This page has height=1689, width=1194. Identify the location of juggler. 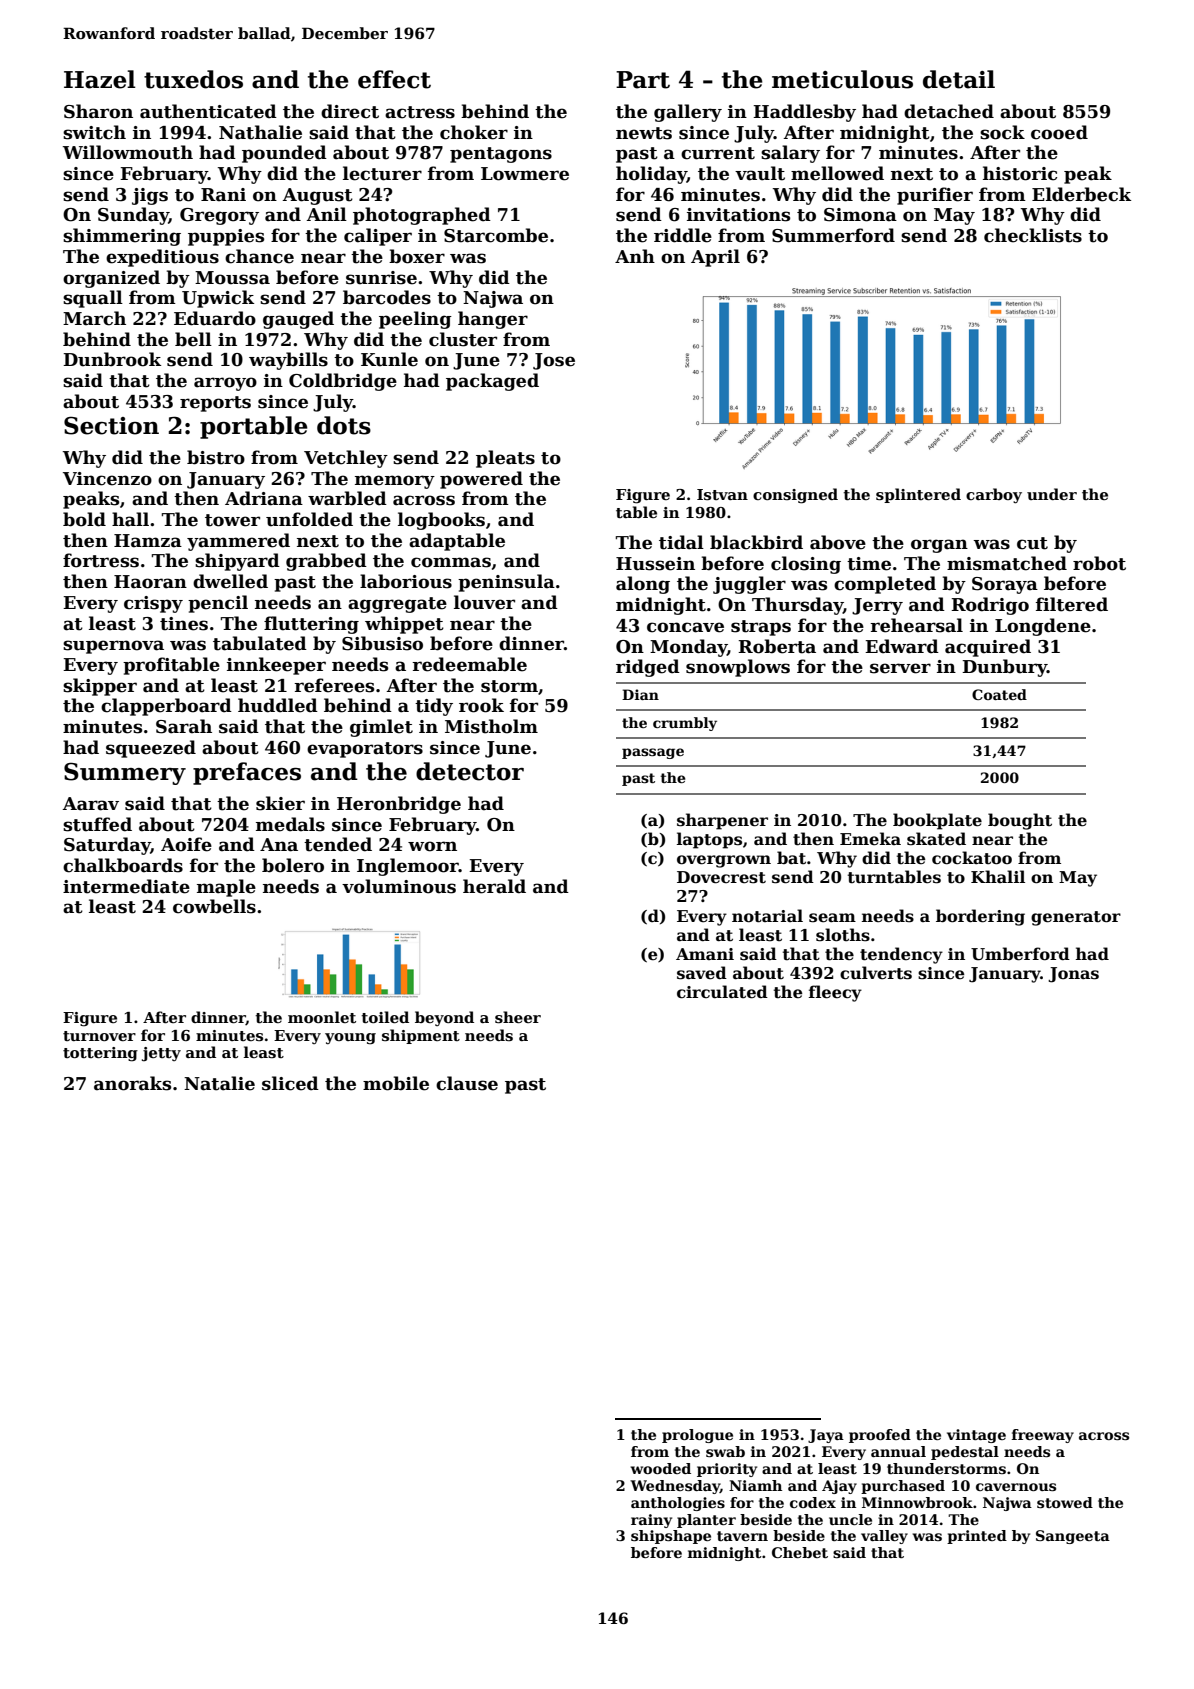
(749, 585).
